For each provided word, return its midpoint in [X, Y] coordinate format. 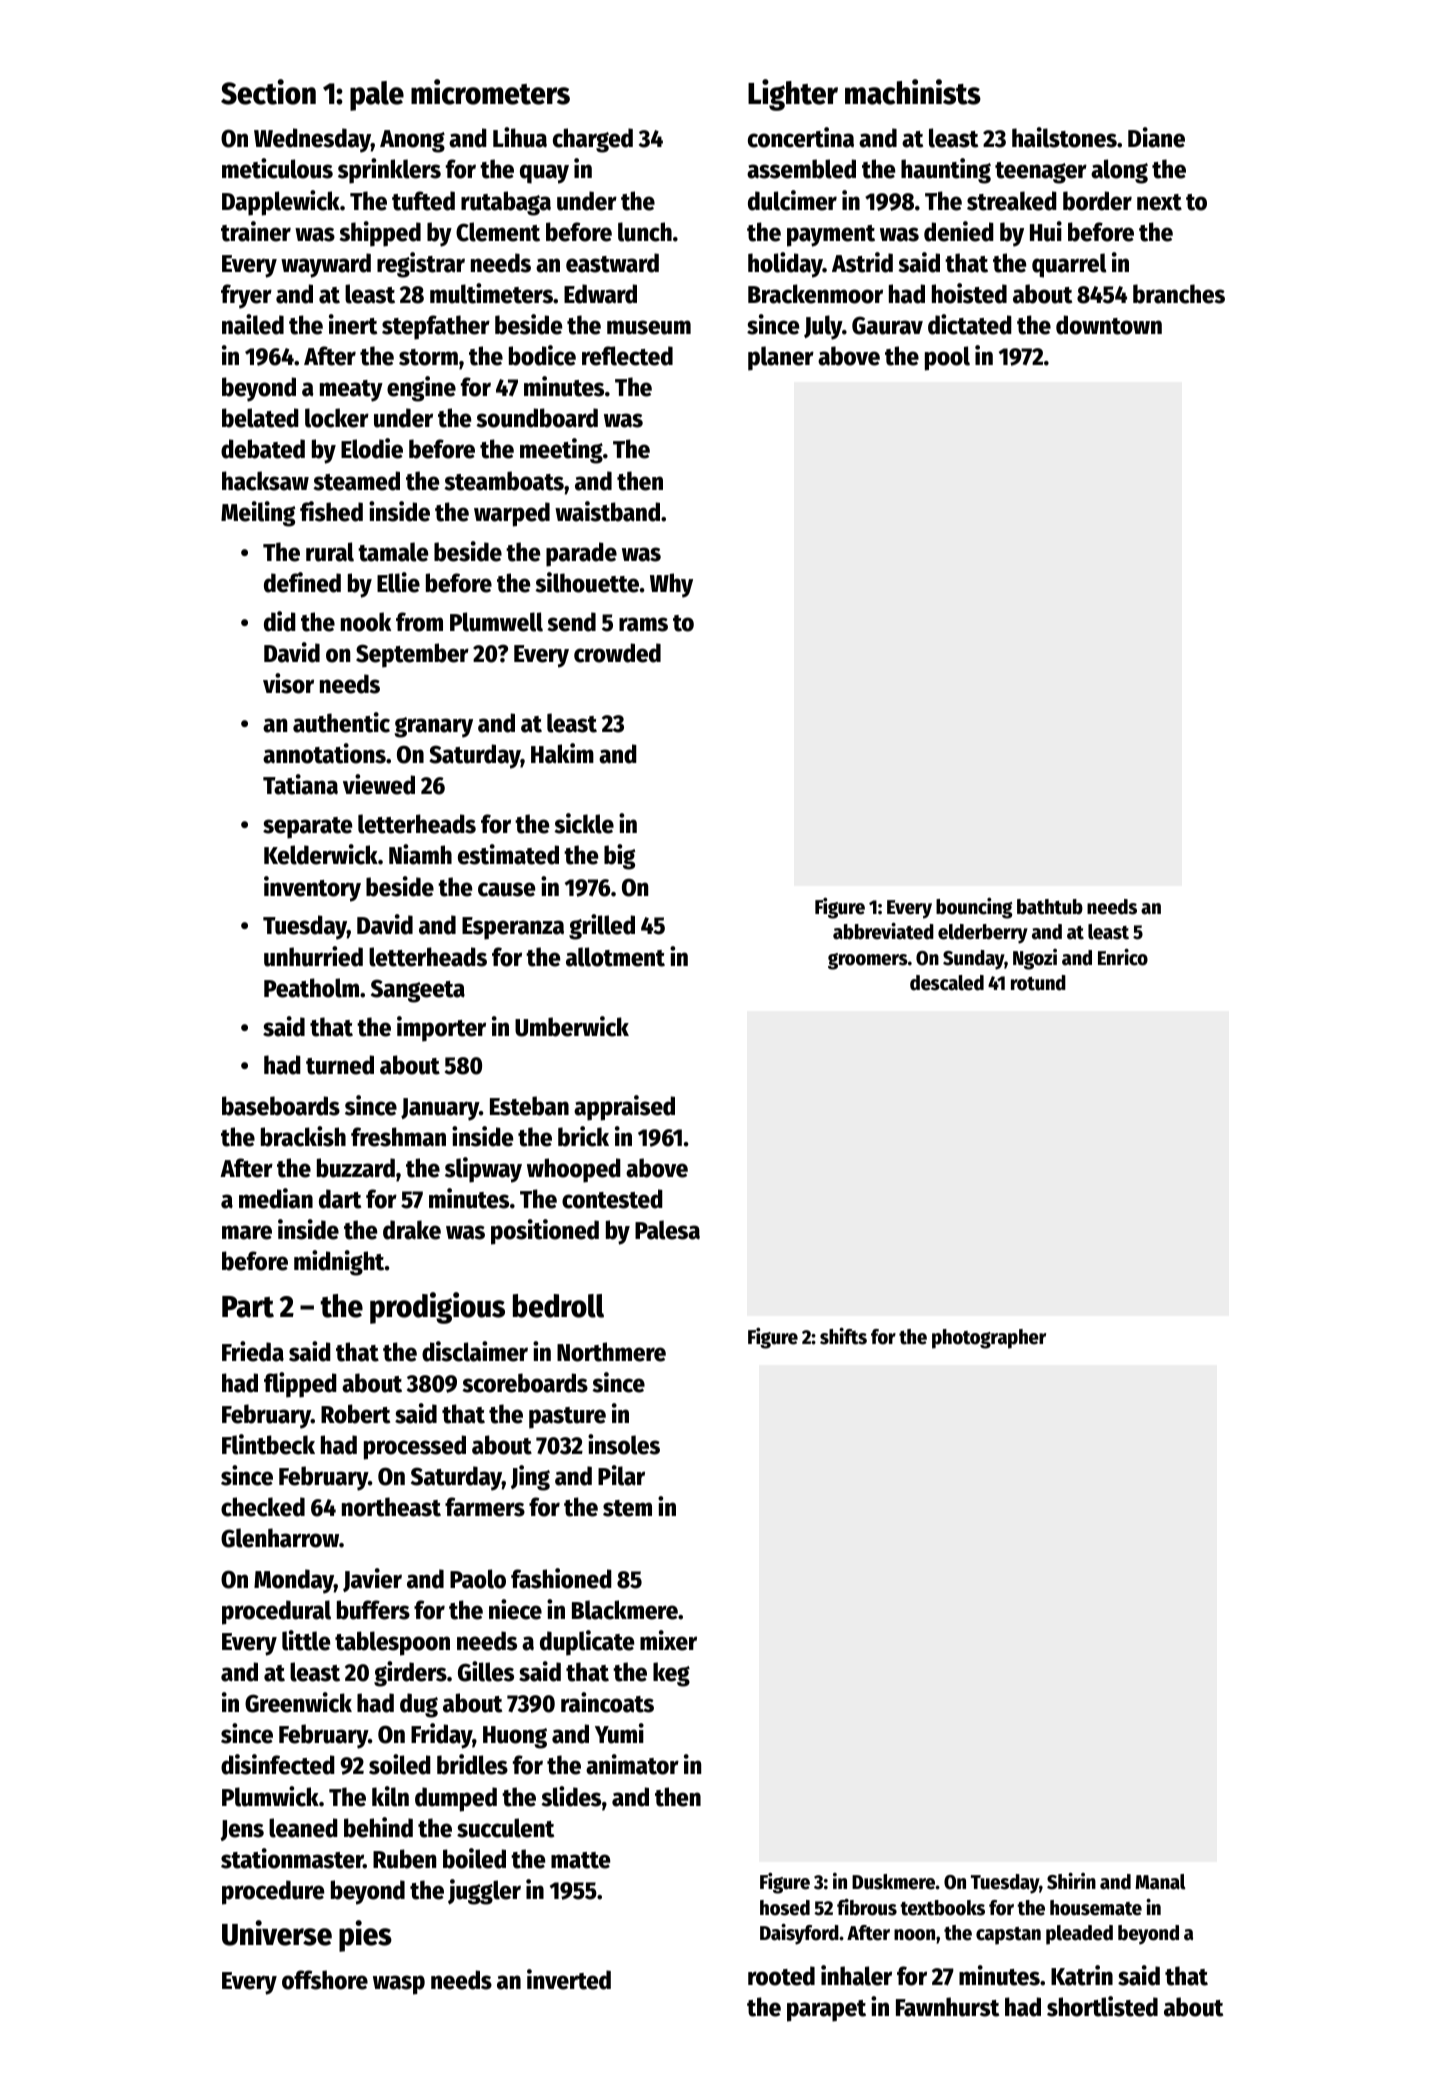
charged [593, 140]
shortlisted [1102, 2006]
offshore [325, 1980]
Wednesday [312, 140]
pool [947, 358]
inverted [569, 1979]
